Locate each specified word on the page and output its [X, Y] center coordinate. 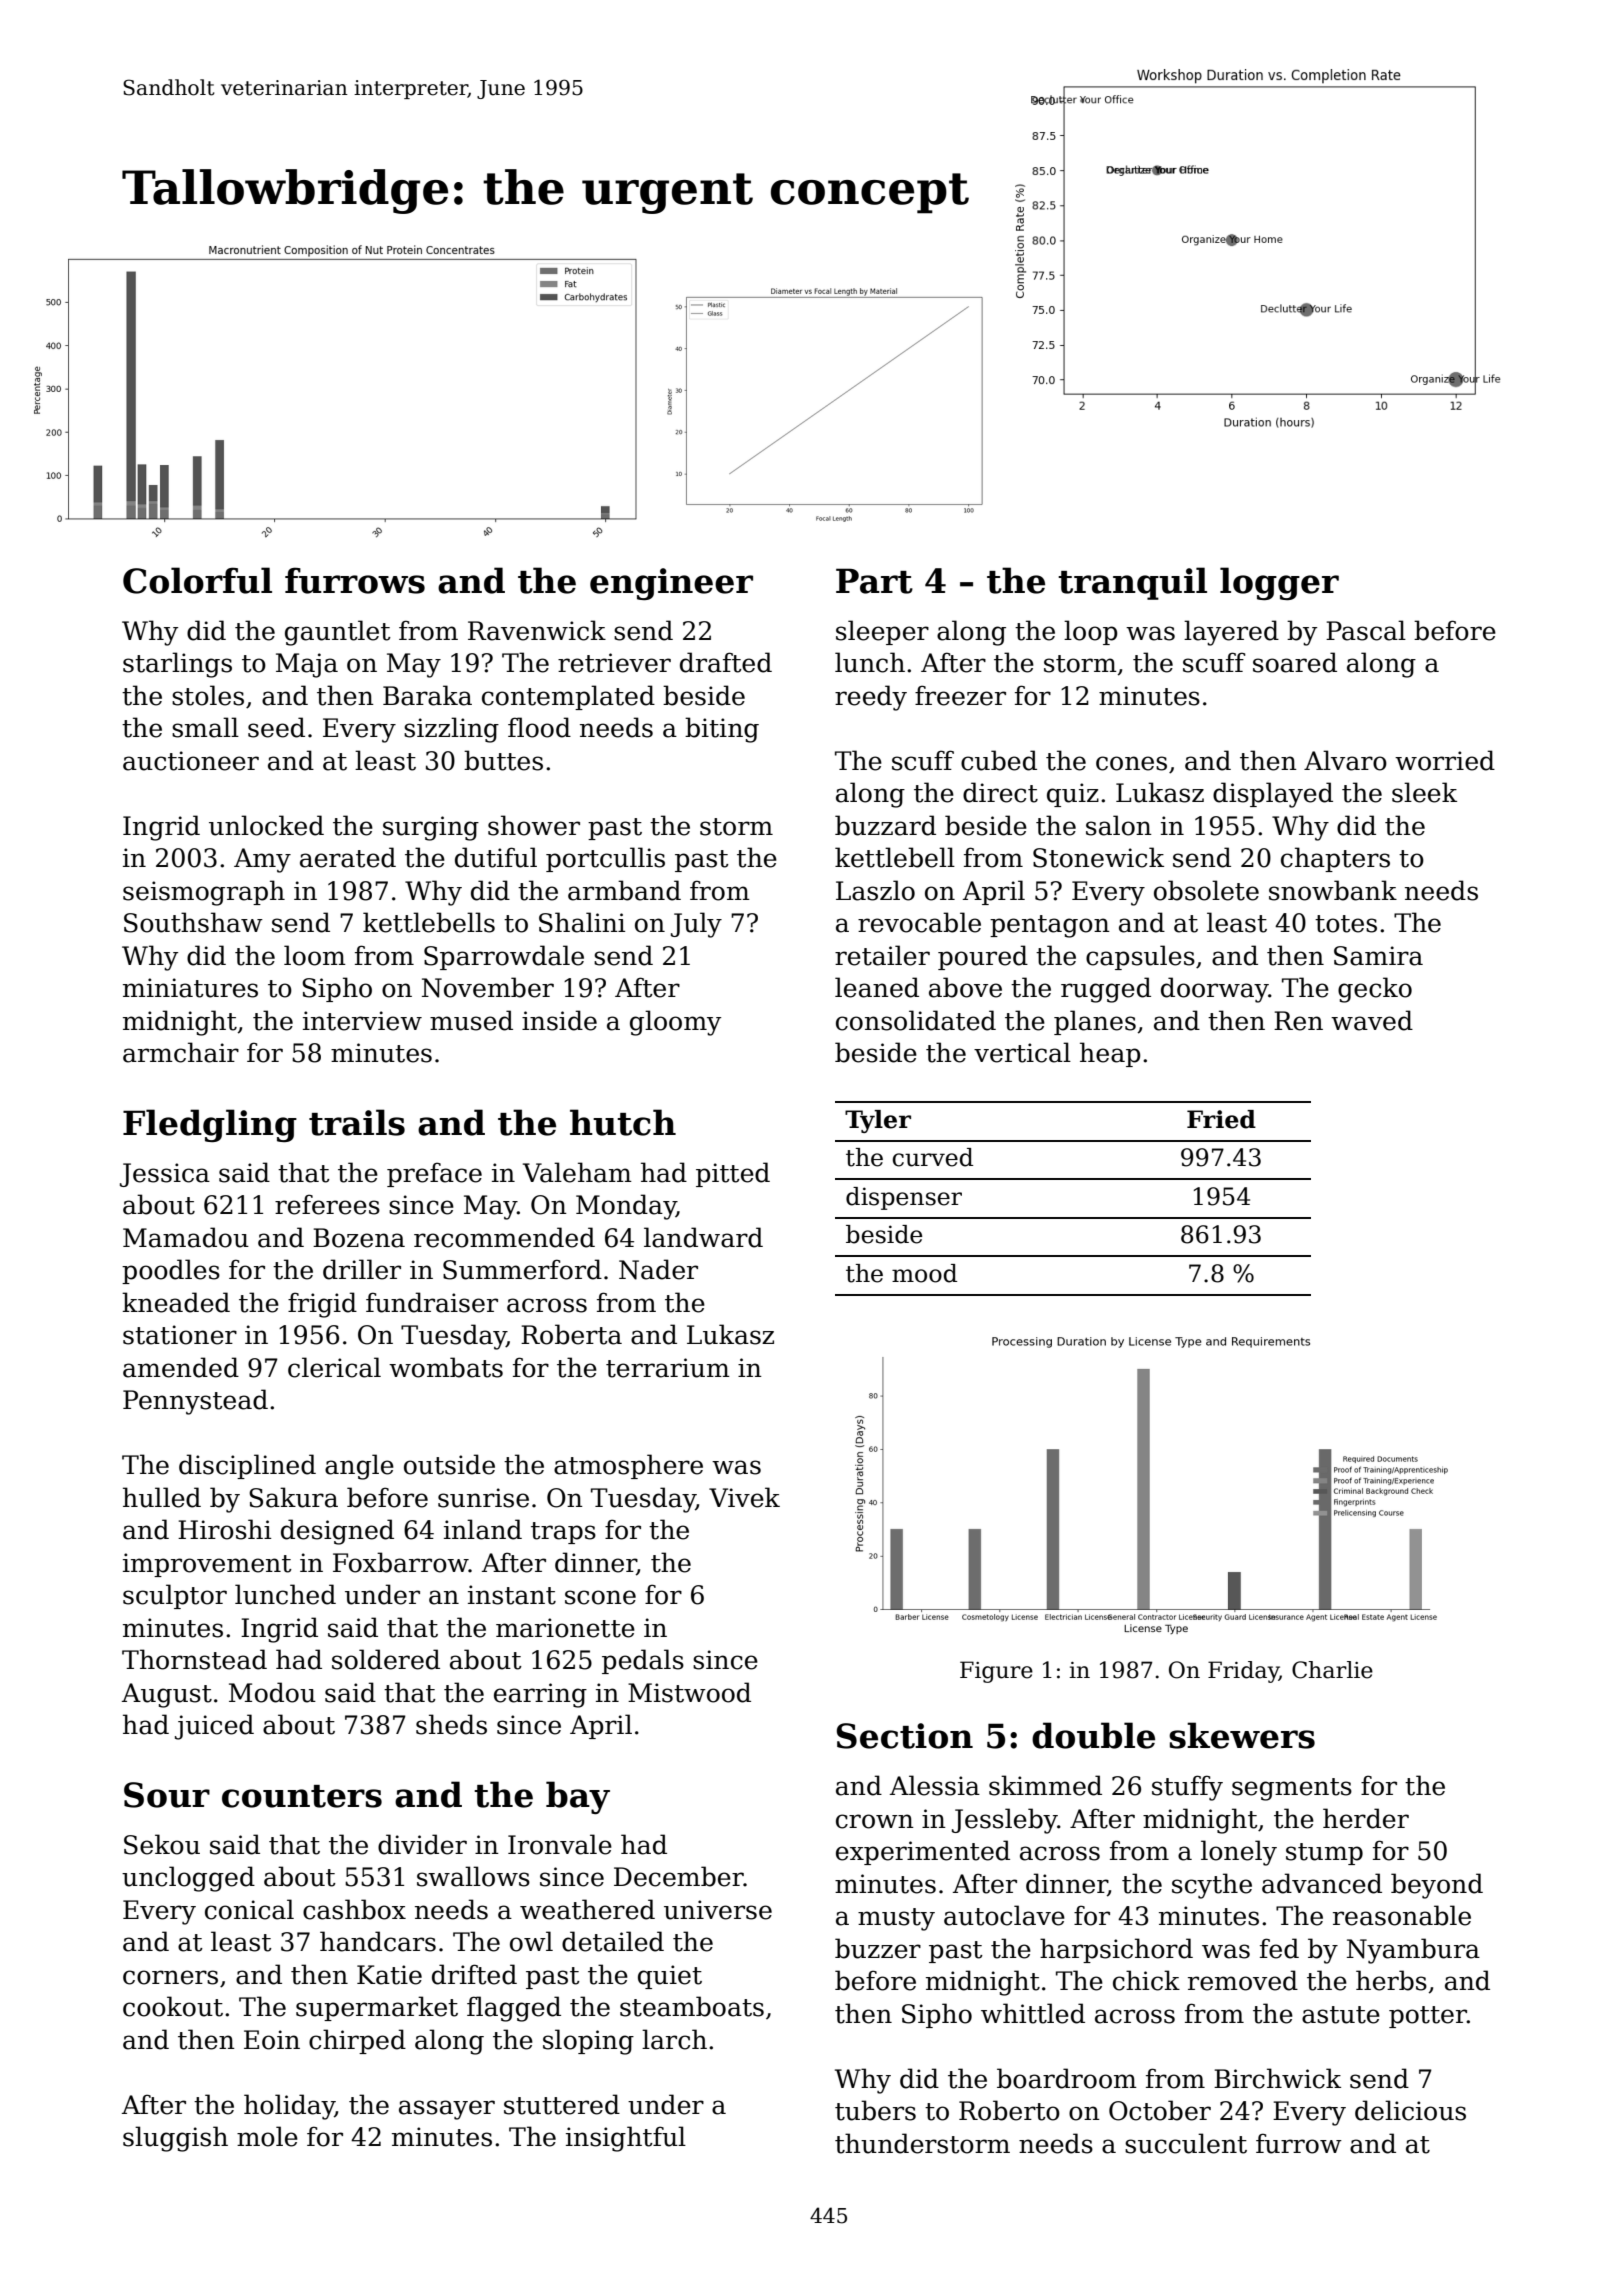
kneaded [176, 1302]
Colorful [197, 580]
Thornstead [194, 1659]
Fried [1221, 1119]
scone [600, 1597]
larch [674, 2039]
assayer [447, 2110]
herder [1366, 1818]
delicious [1410, 2110]
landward [703, 1237]
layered [1231, 633]
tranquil [1132, 583]
